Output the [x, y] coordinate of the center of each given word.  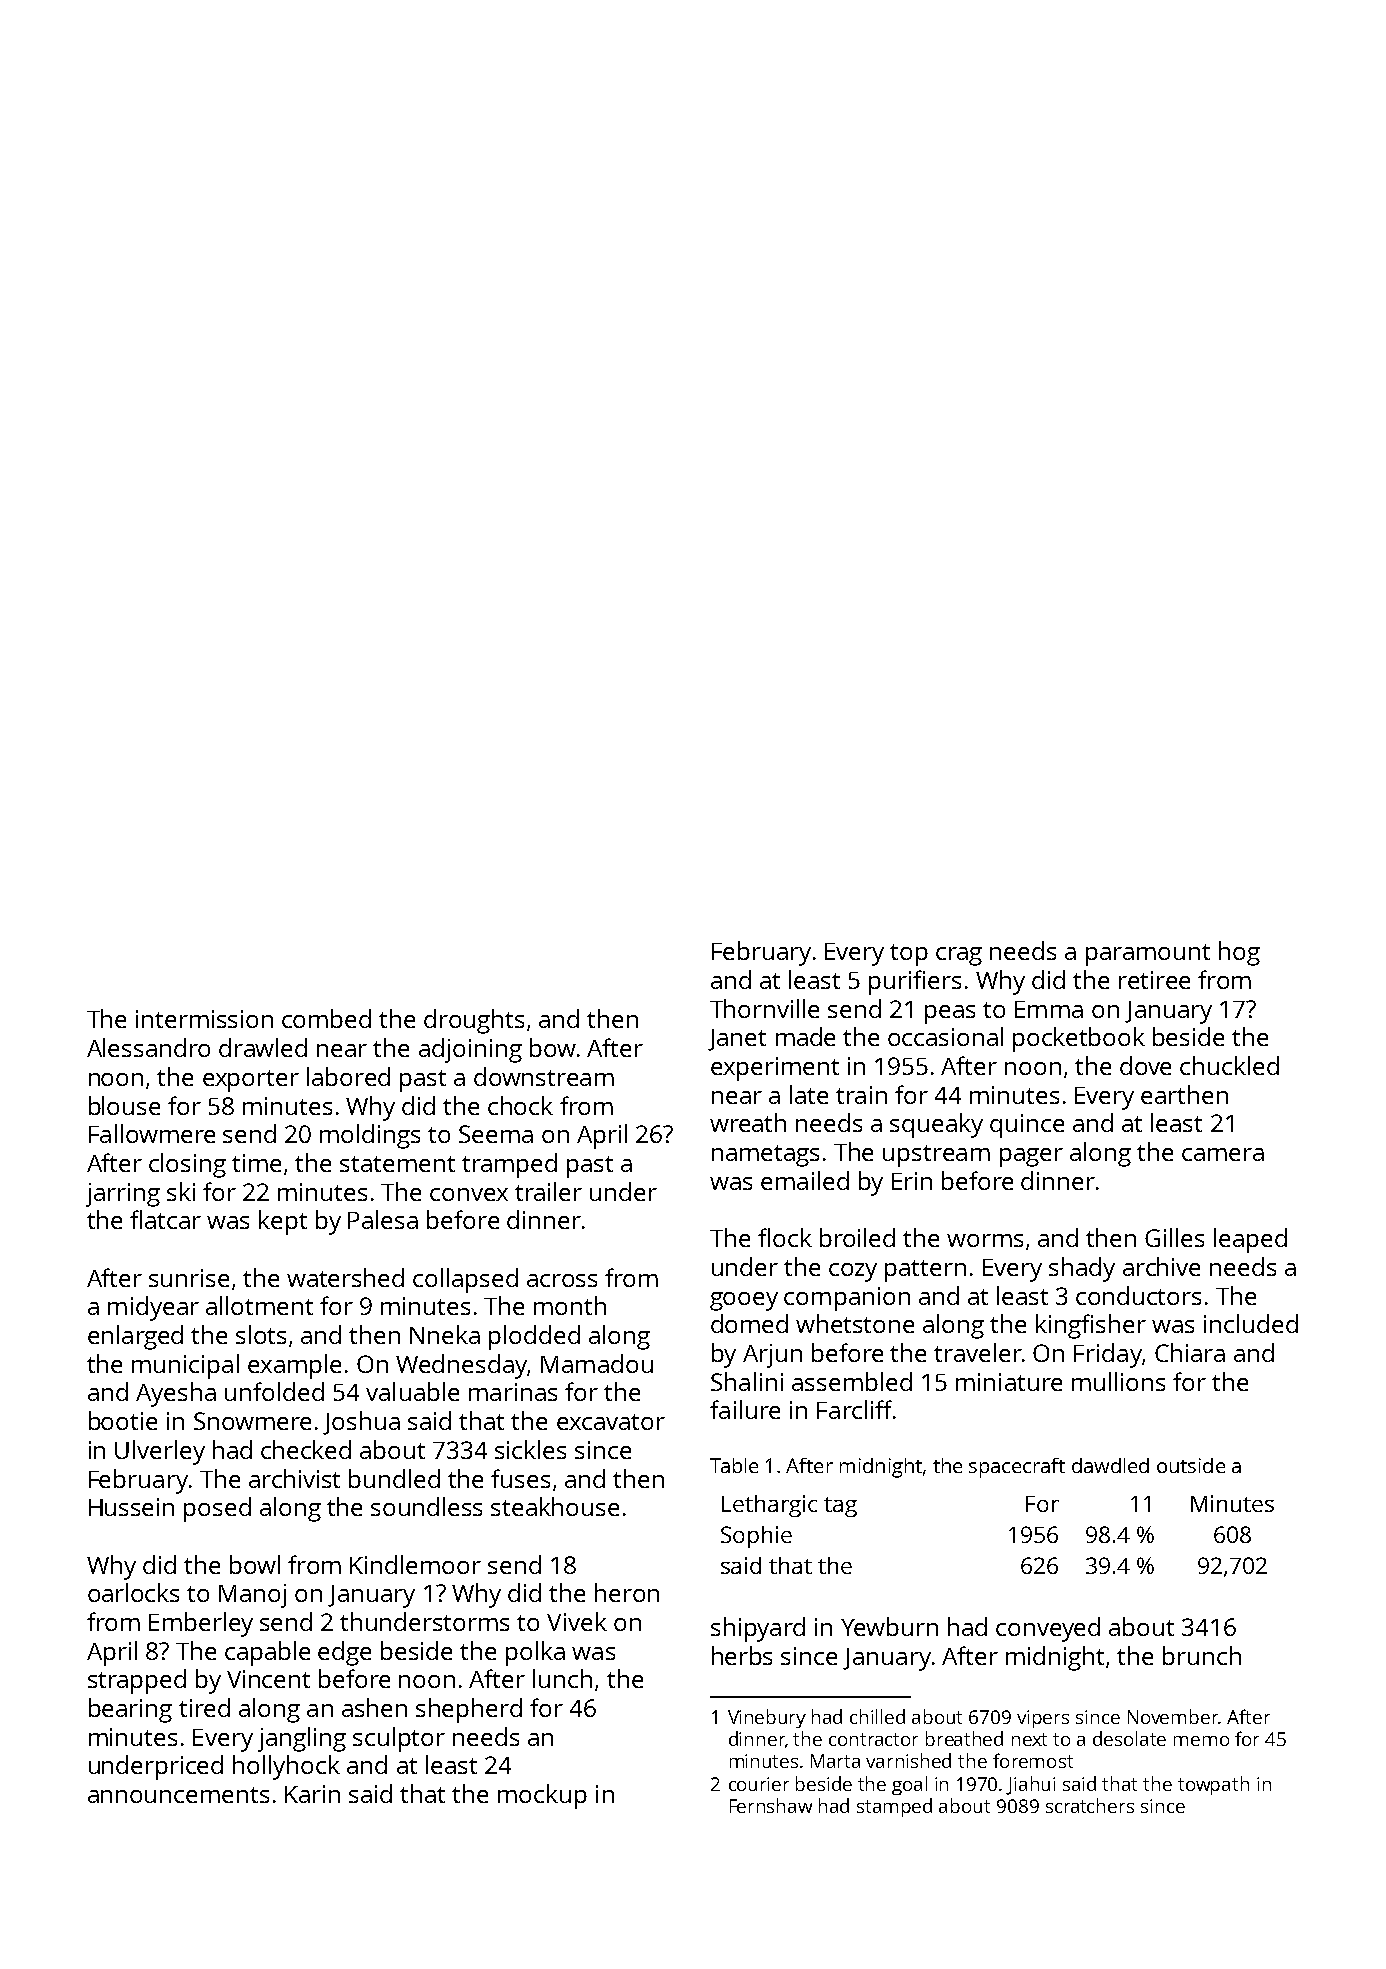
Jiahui [1030, 1785]
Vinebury [767, 1718]
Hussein [131, 1507]
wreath [748, 1122]
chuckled [1229, 1065]
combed [326, 1018]
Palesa [383, 1219]
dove [1145, 1065]
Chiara [1190, 1352]
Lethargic [769, 1506]
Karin [312, 1794]
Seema [496, 1134]
